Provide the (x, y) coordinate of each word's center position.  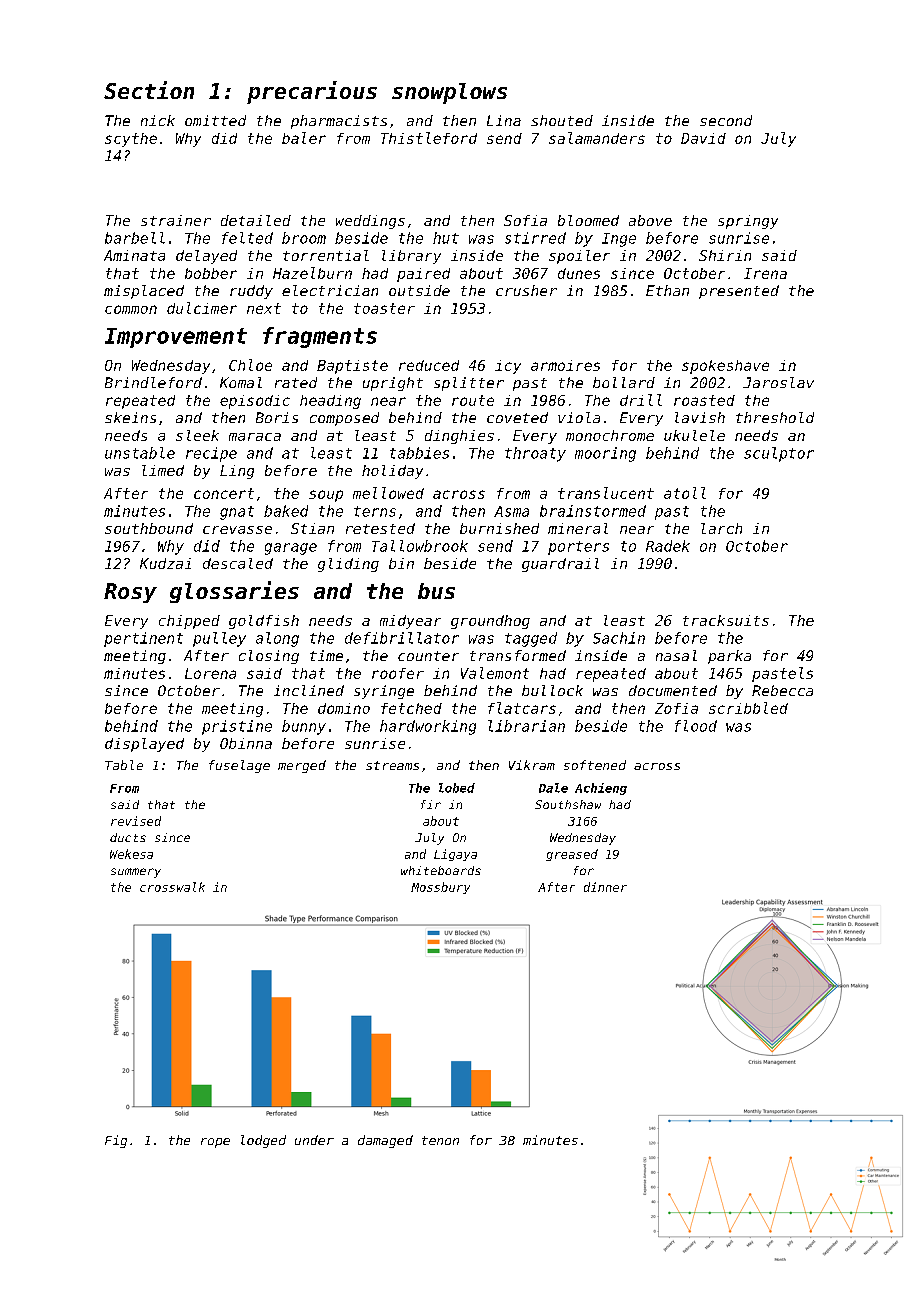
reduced (429, 365)
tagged (531, 639)
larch (721, 528)
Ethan (667, 290)
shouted (562, 120)
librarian (526, 726)
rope (215, 1143)
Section (149, 90)
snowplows (449, 93)
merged (302, 766)
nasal (676, 655)
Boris (277, 417)
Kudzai (165, 563)
